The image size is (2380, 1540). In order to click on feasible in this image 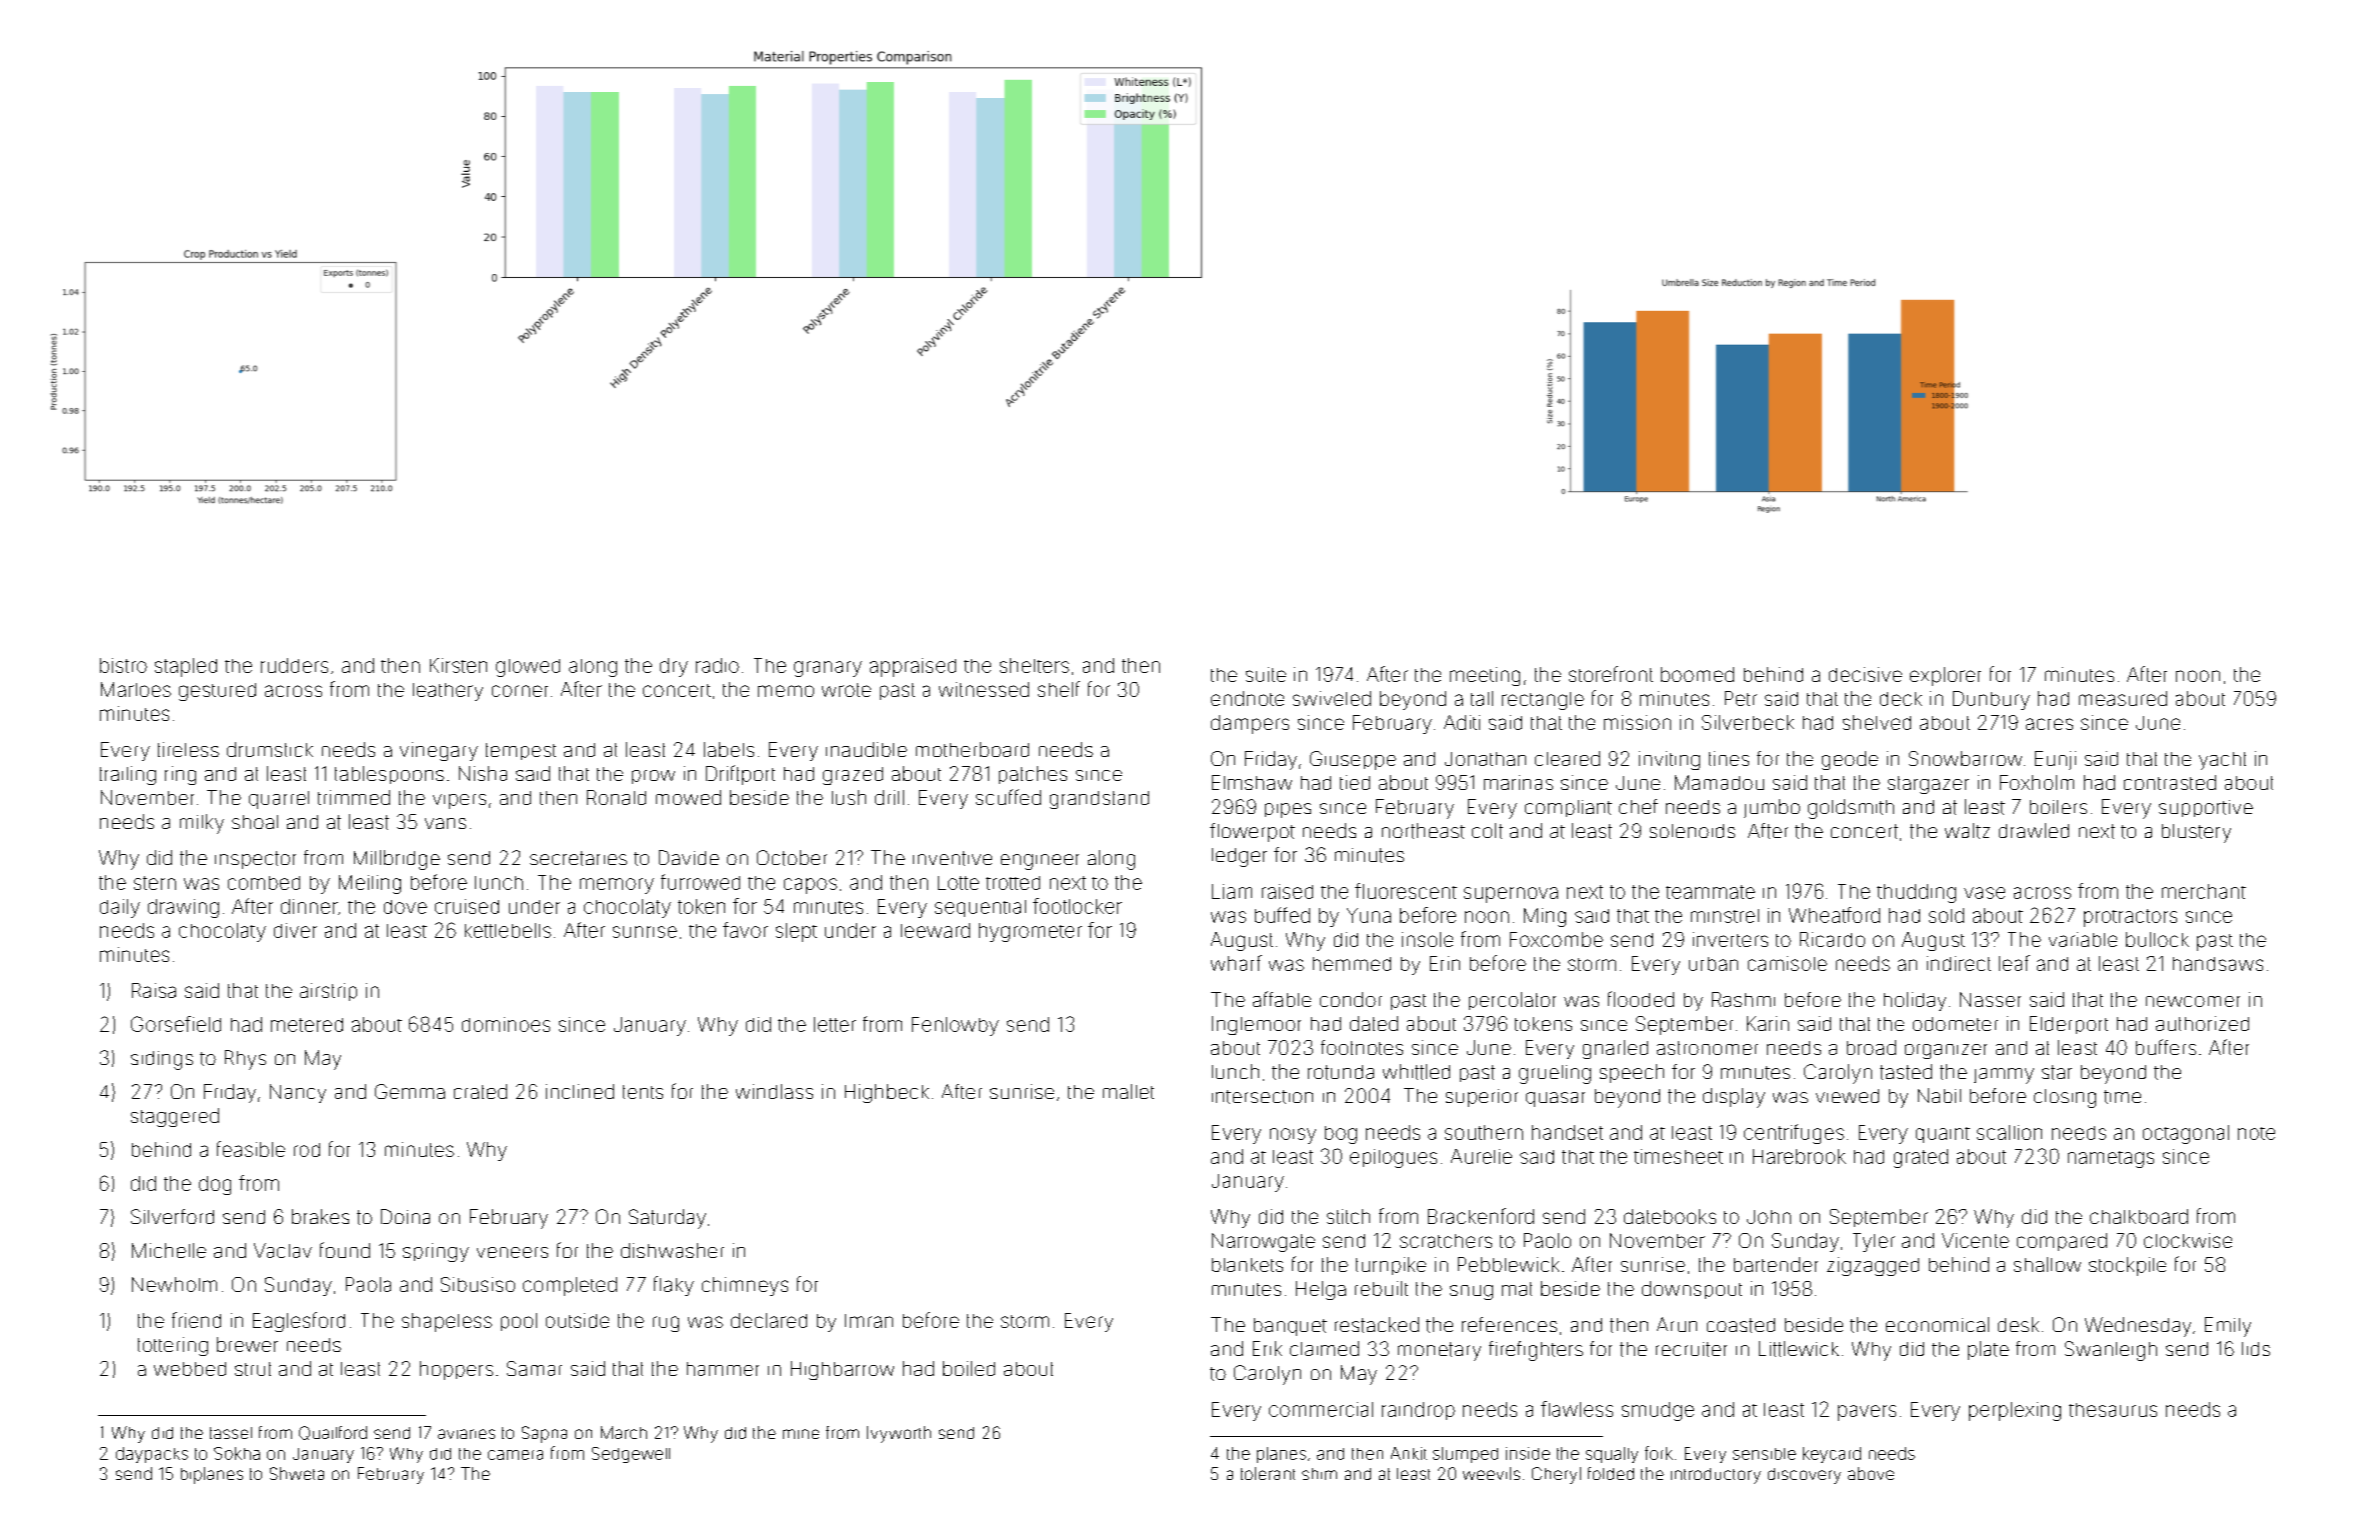, I will do `click(251, 1149)`.
